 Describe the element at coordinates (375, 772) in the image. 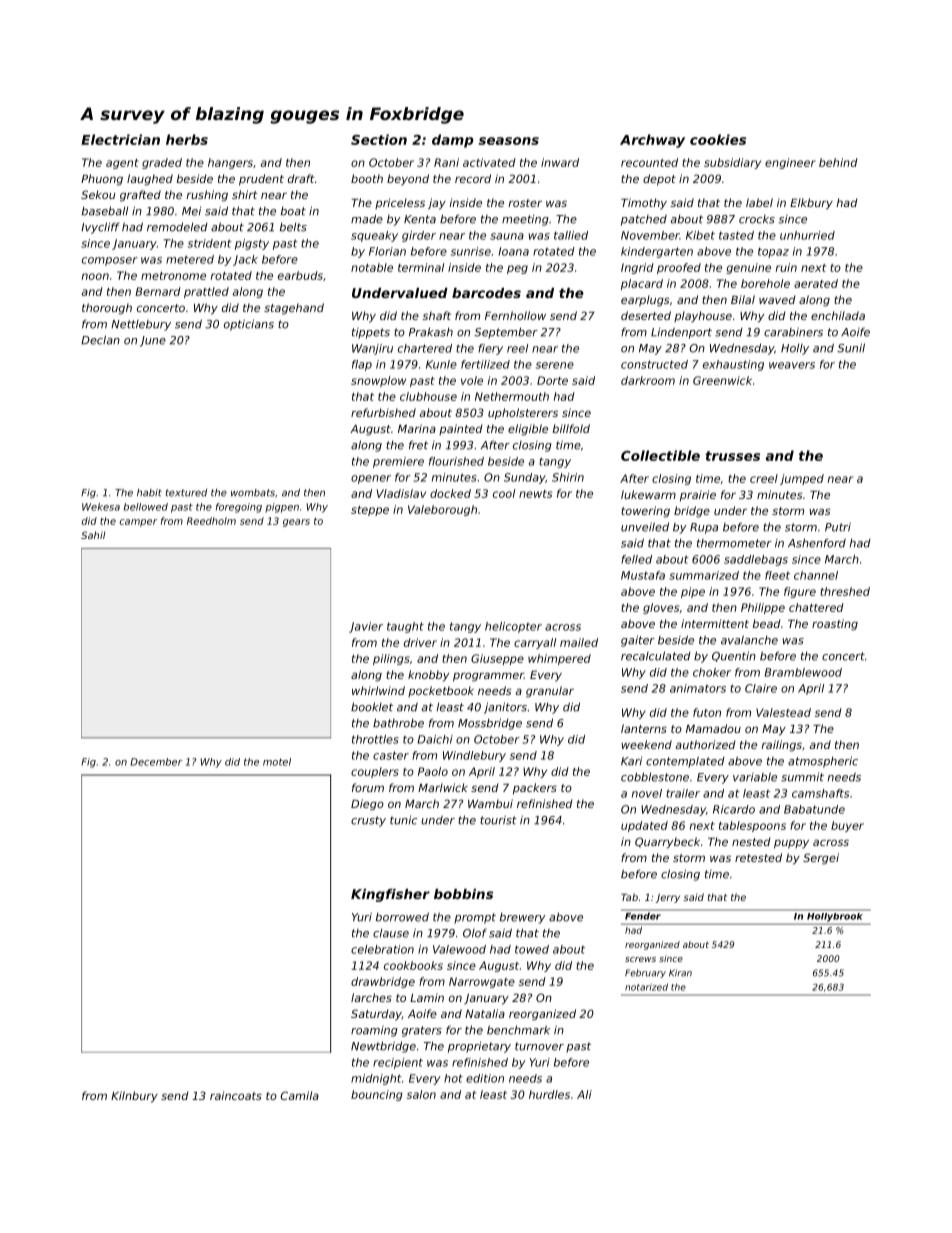

I see `couplers` at that location.
